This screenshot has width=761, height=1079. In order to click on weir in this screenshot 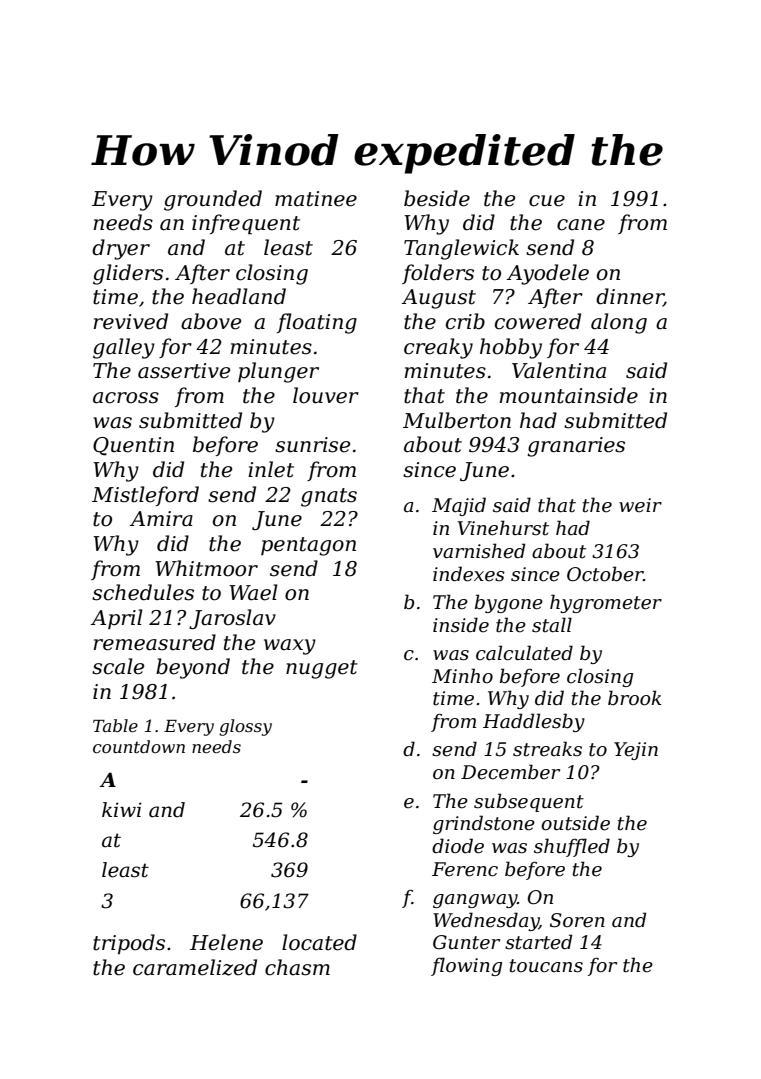, I will do `click(640, 505)`.
